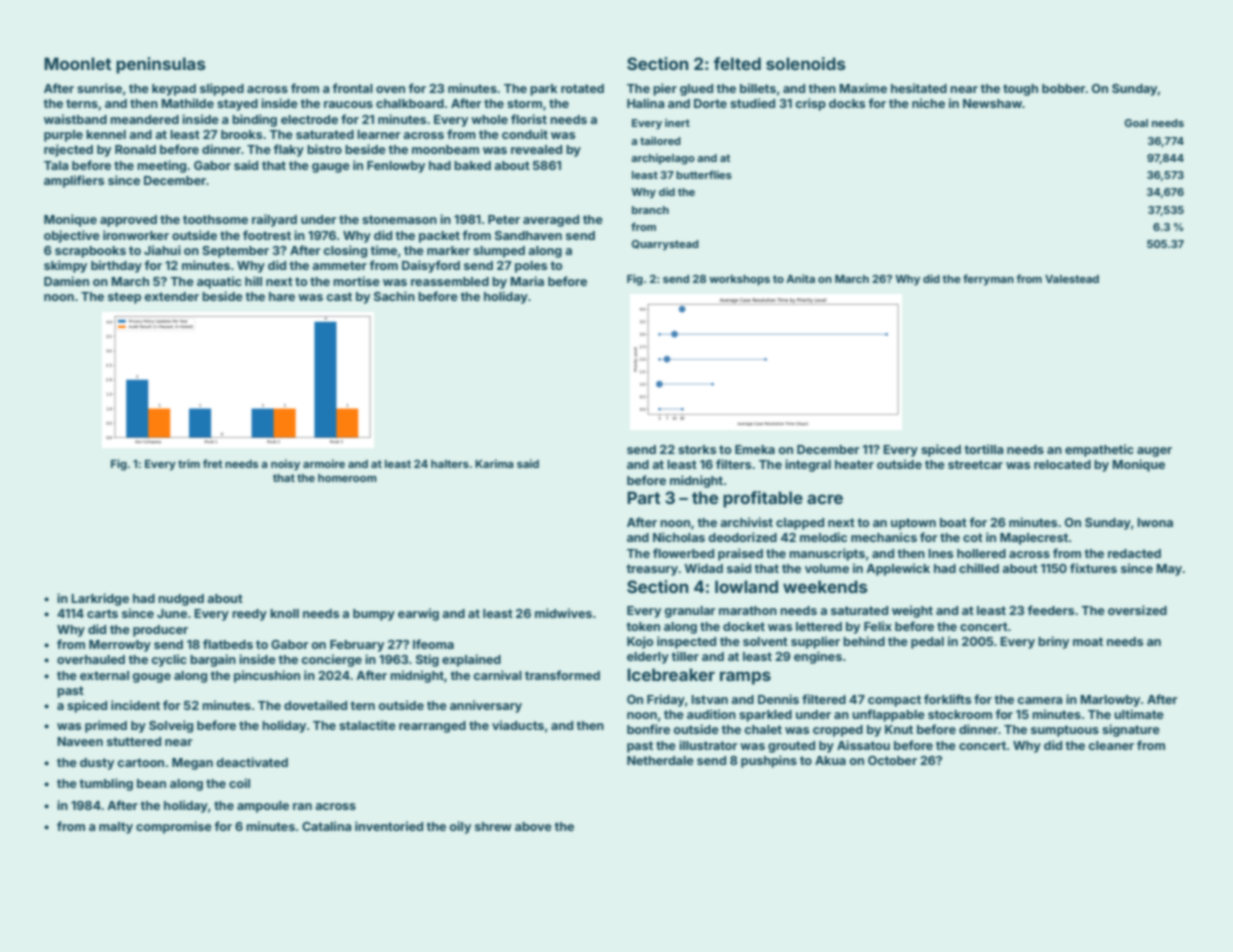 This image has width=1233, height=952. What do you see at coordinates (72, 236) in the image?
I see `objective` at bounding box center [72, 236].
